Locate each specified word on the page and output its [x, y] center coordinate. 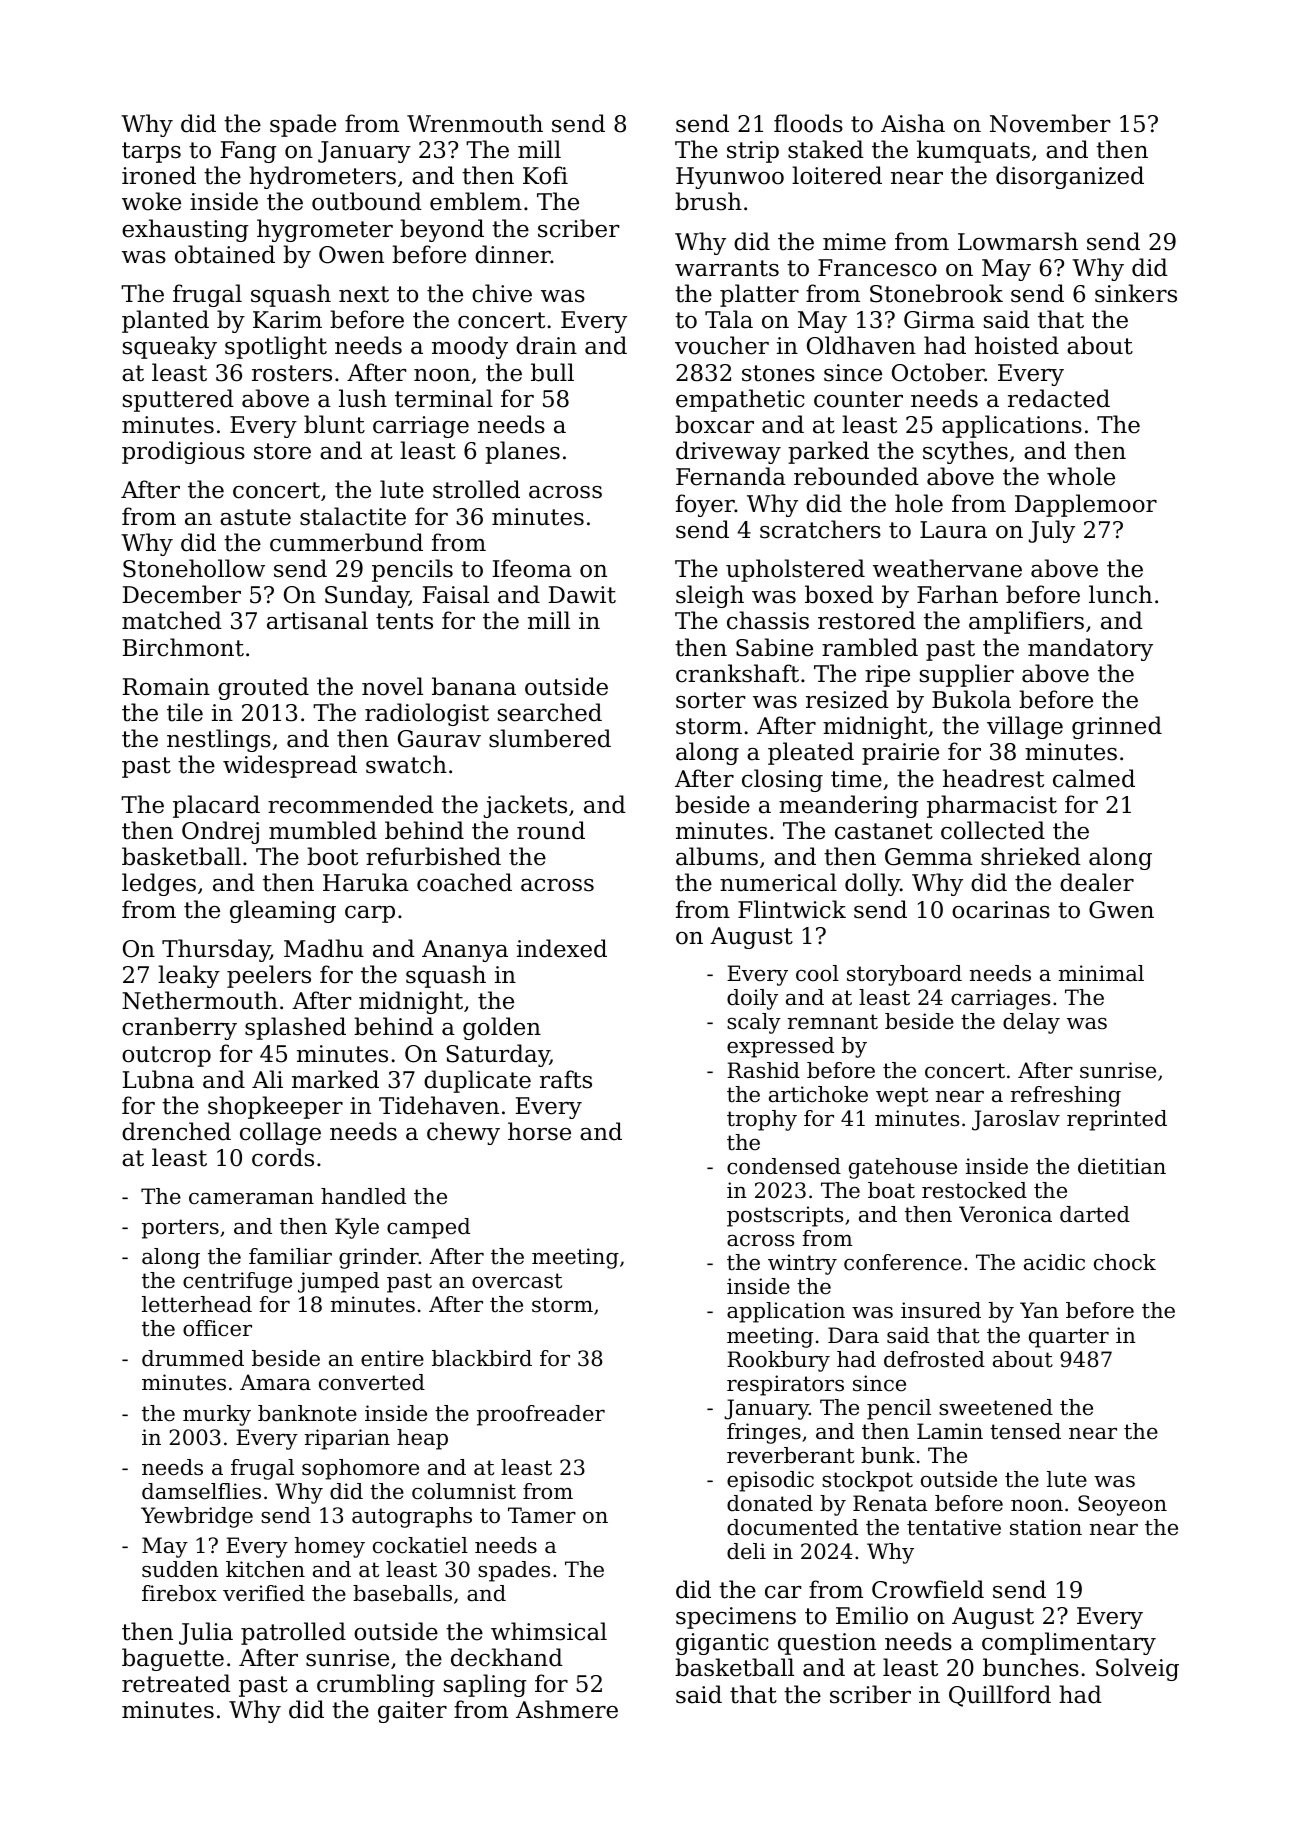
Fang [249, 152]
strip [753, 152]
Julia [206, 1633]
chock [1125, 1262]
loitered [837, 175]
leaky [189, 976]
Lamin [950, 1431]
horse [539, 1131]
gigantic [722, 1644]
